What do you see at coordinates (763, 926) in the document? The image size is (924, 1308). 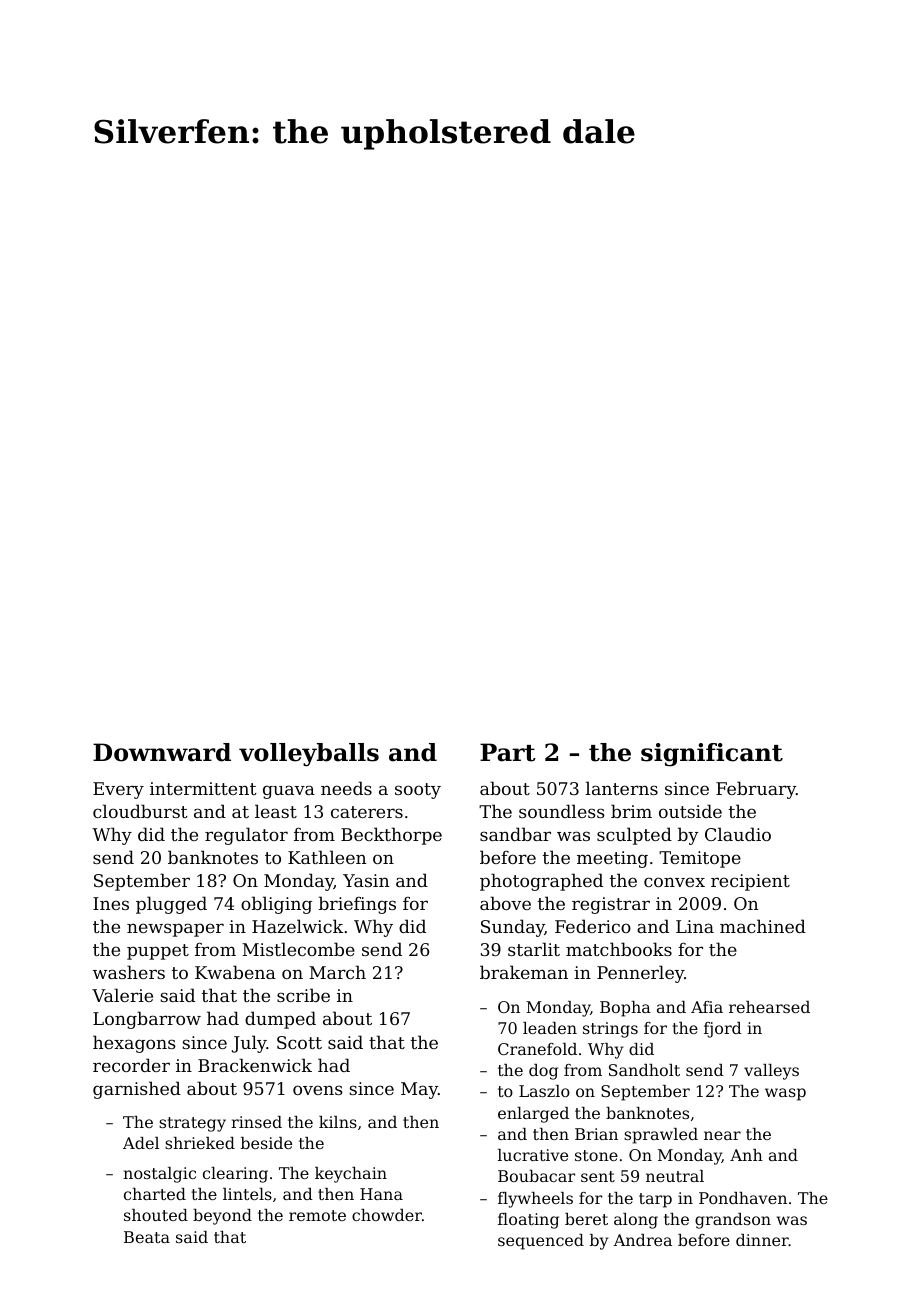 I see `machined` at bounding box center [763, 926].
